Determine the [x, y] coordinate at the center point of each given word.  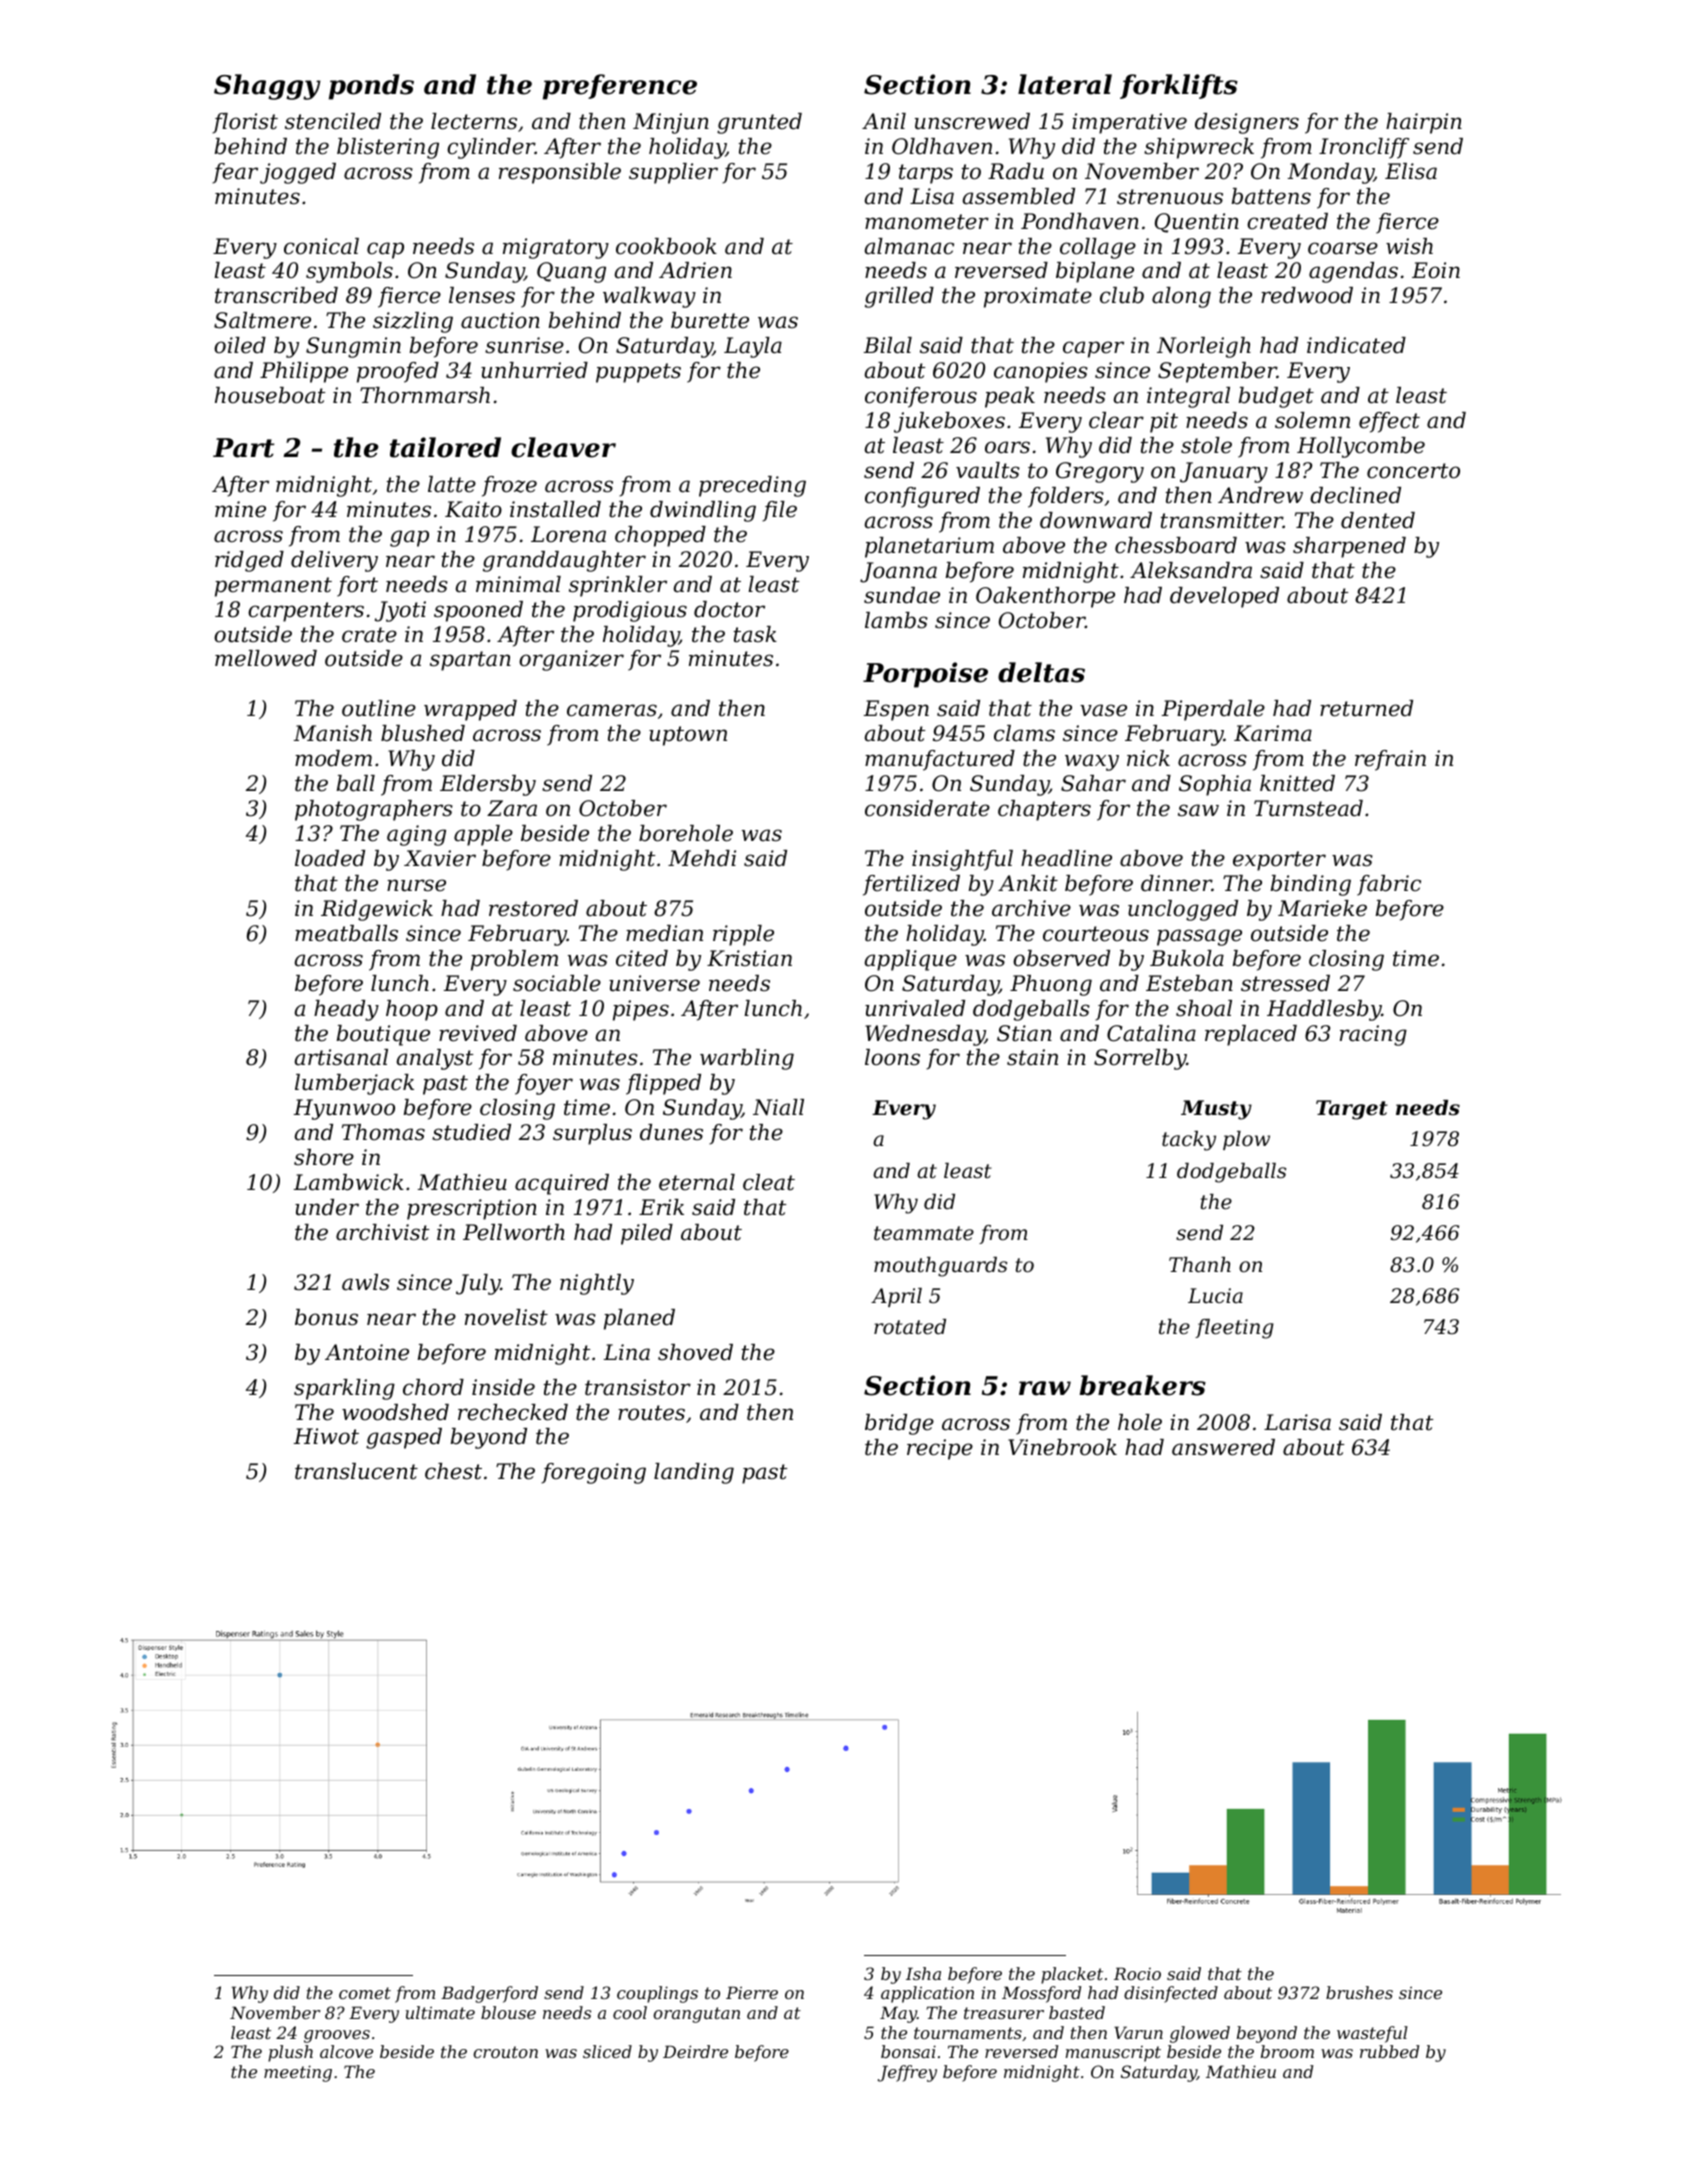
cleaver [563, 447]
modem [333, 758]
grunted [759, 123]
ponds [371, 87]
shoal [1204, 1008]
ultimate [440, 2012]
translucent [356, 1471]
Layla [753, 347]
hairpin [1424, 123]
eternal [697, 1182]
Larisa [1297, 1422]
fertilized [911, 885]
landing [694, 1473]
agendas [1353, 272]
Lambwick [349, 1182]
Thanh [1200, 1265]
